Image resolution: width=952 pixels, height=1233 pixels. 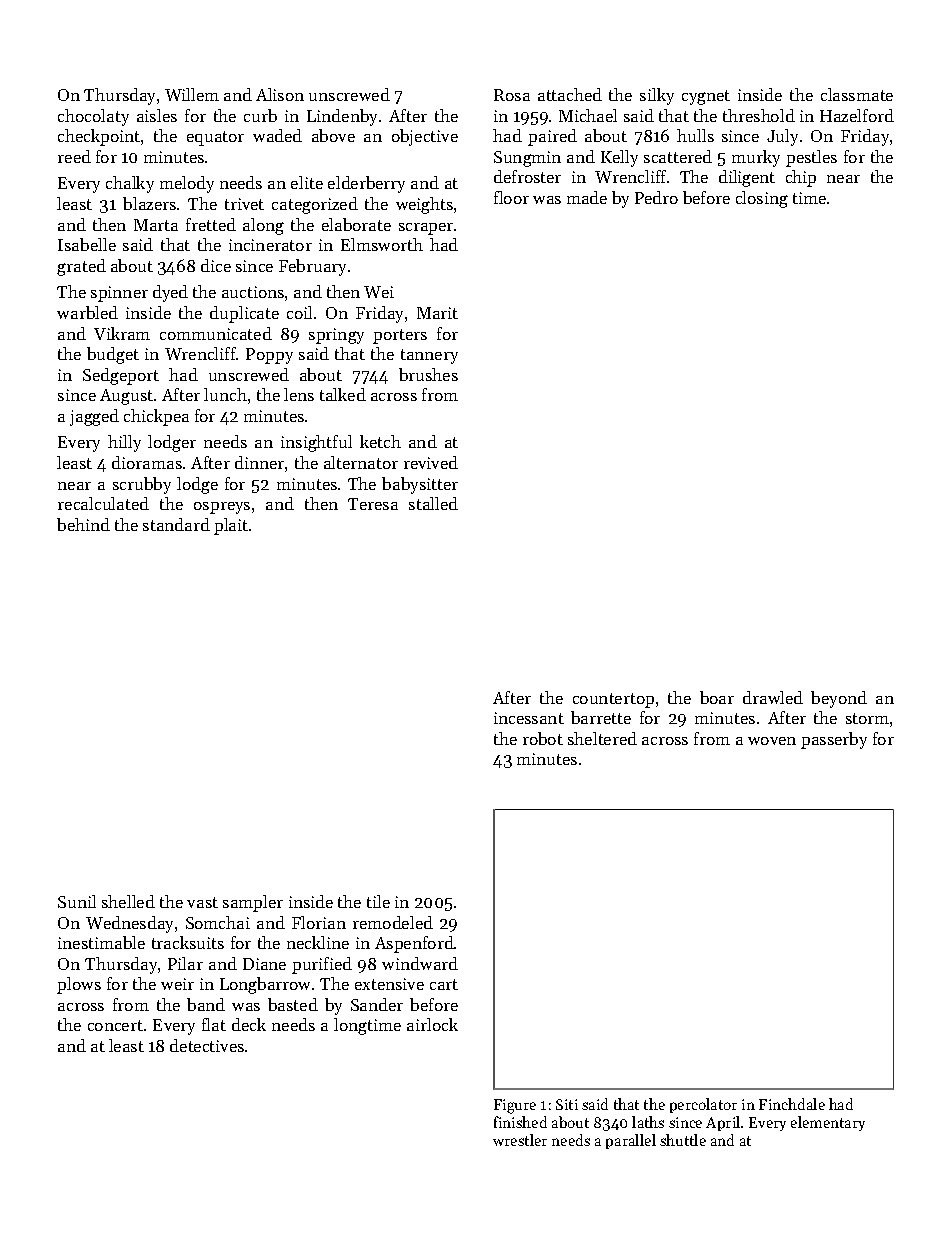 I want to click on Alison, so click(x=280, y=94).
